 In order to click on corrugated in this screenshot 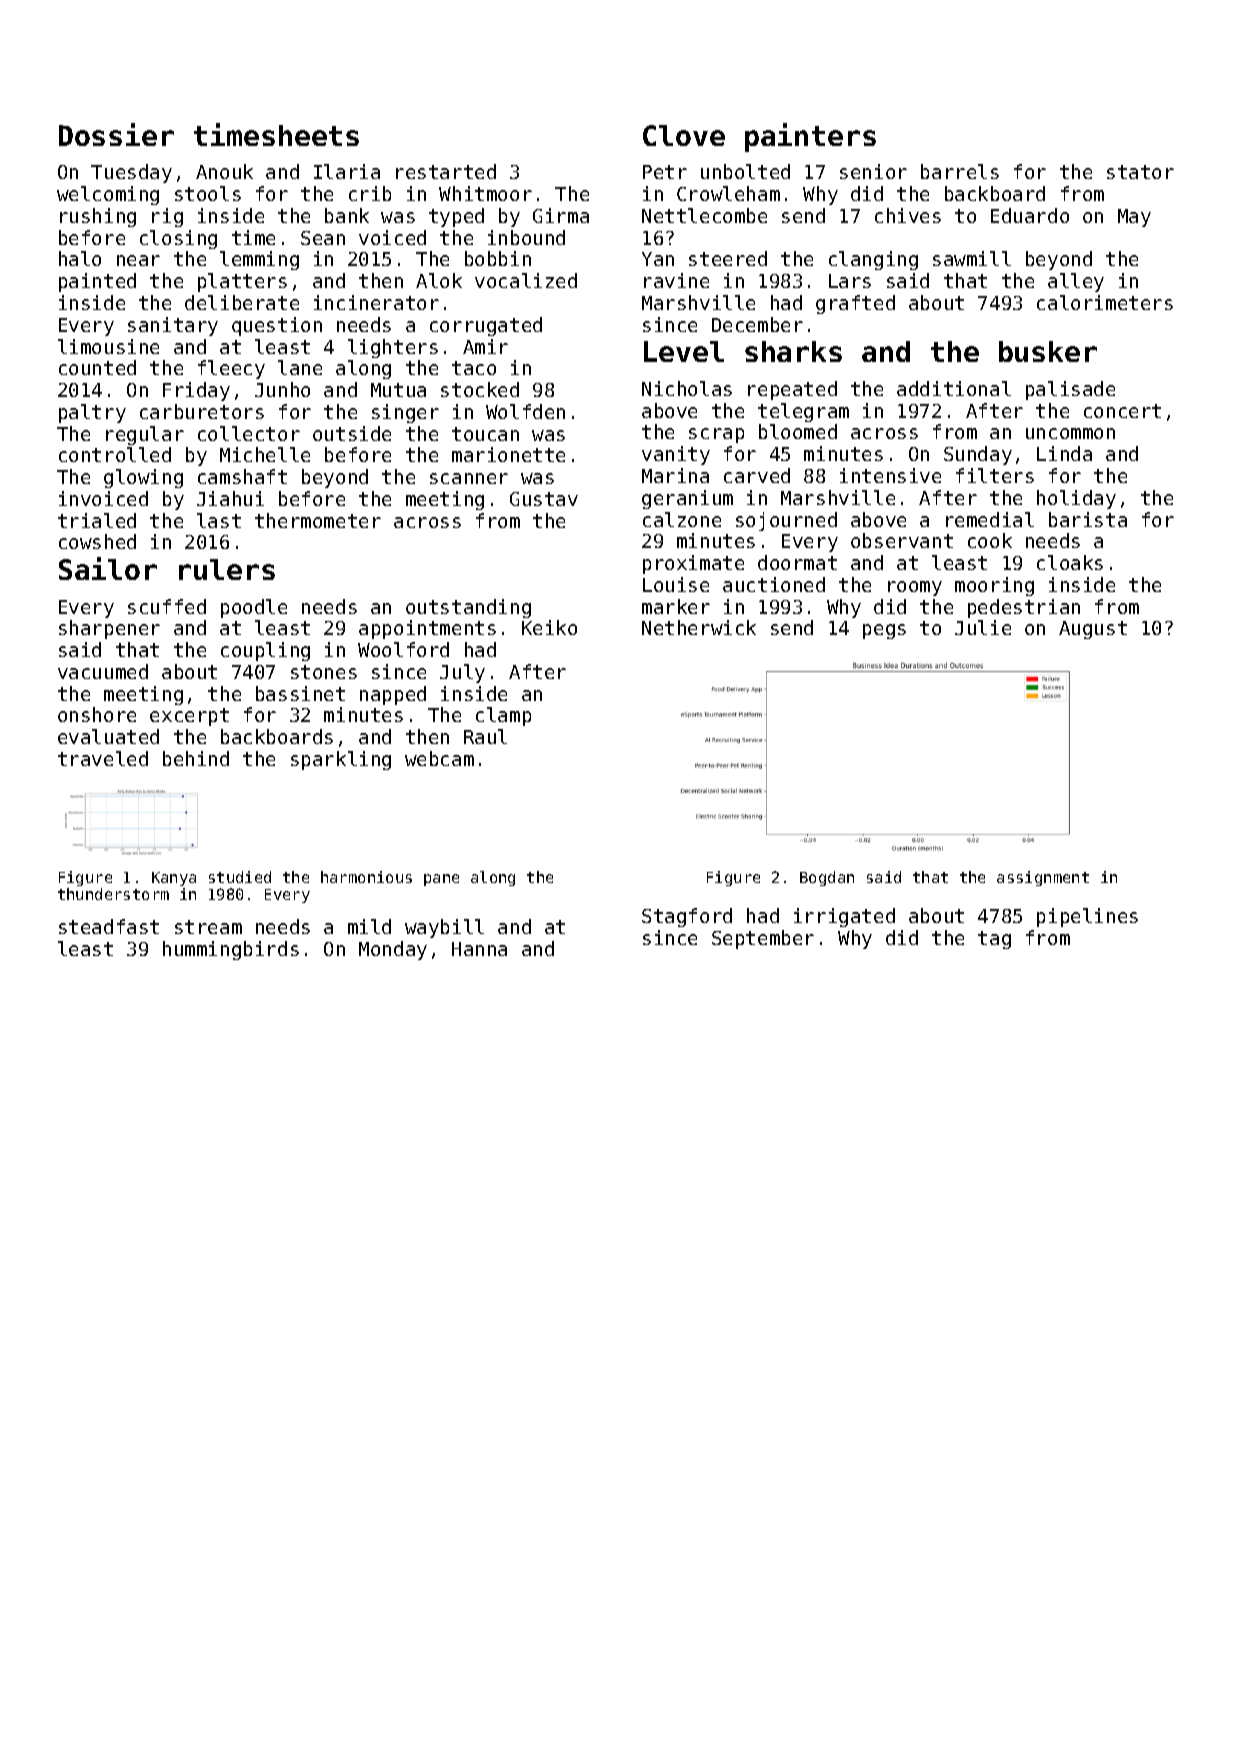, I will do `click(486, 326)`.
